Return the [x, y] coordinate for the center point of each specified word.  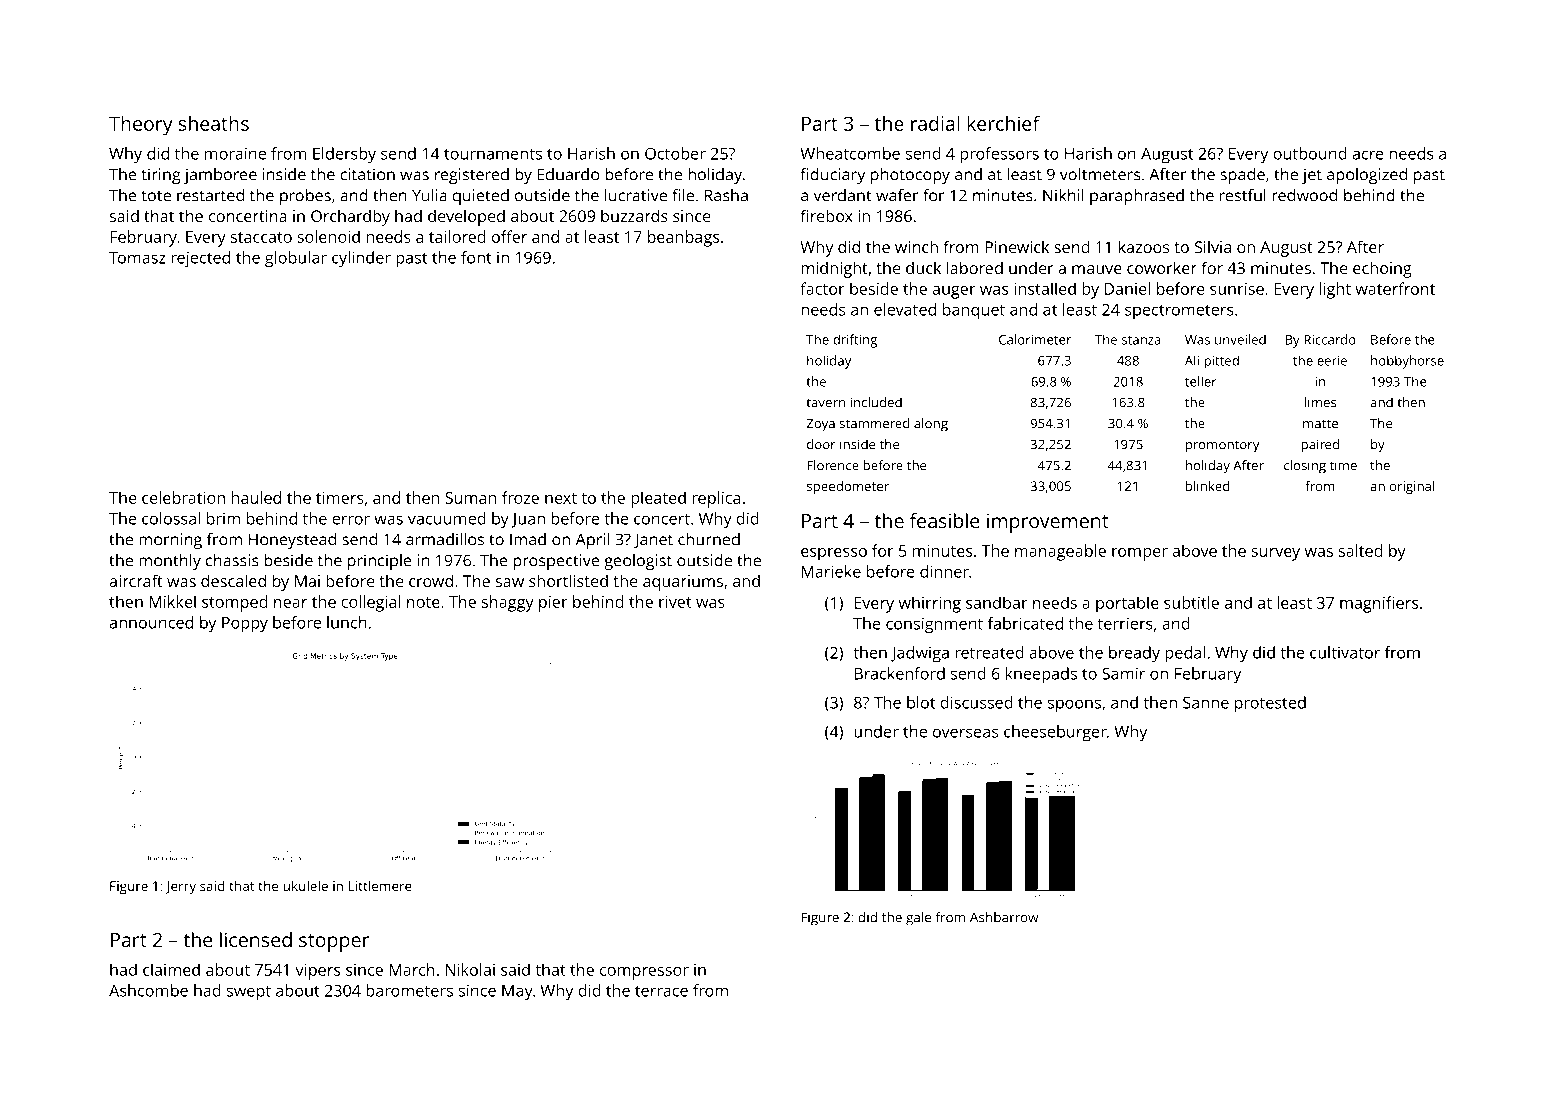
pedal [1185, 654]
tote [156, 196]
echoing [1382, 269]
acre [1368, 155]
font [476, 257]
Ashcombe [148, 990]
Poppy [245, 625]
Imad [528, 539]
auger [954, 292]
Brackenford [900, 673]
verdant [843, 195]
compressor [644, 973]
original [1412, 487]
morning [170, 541]
